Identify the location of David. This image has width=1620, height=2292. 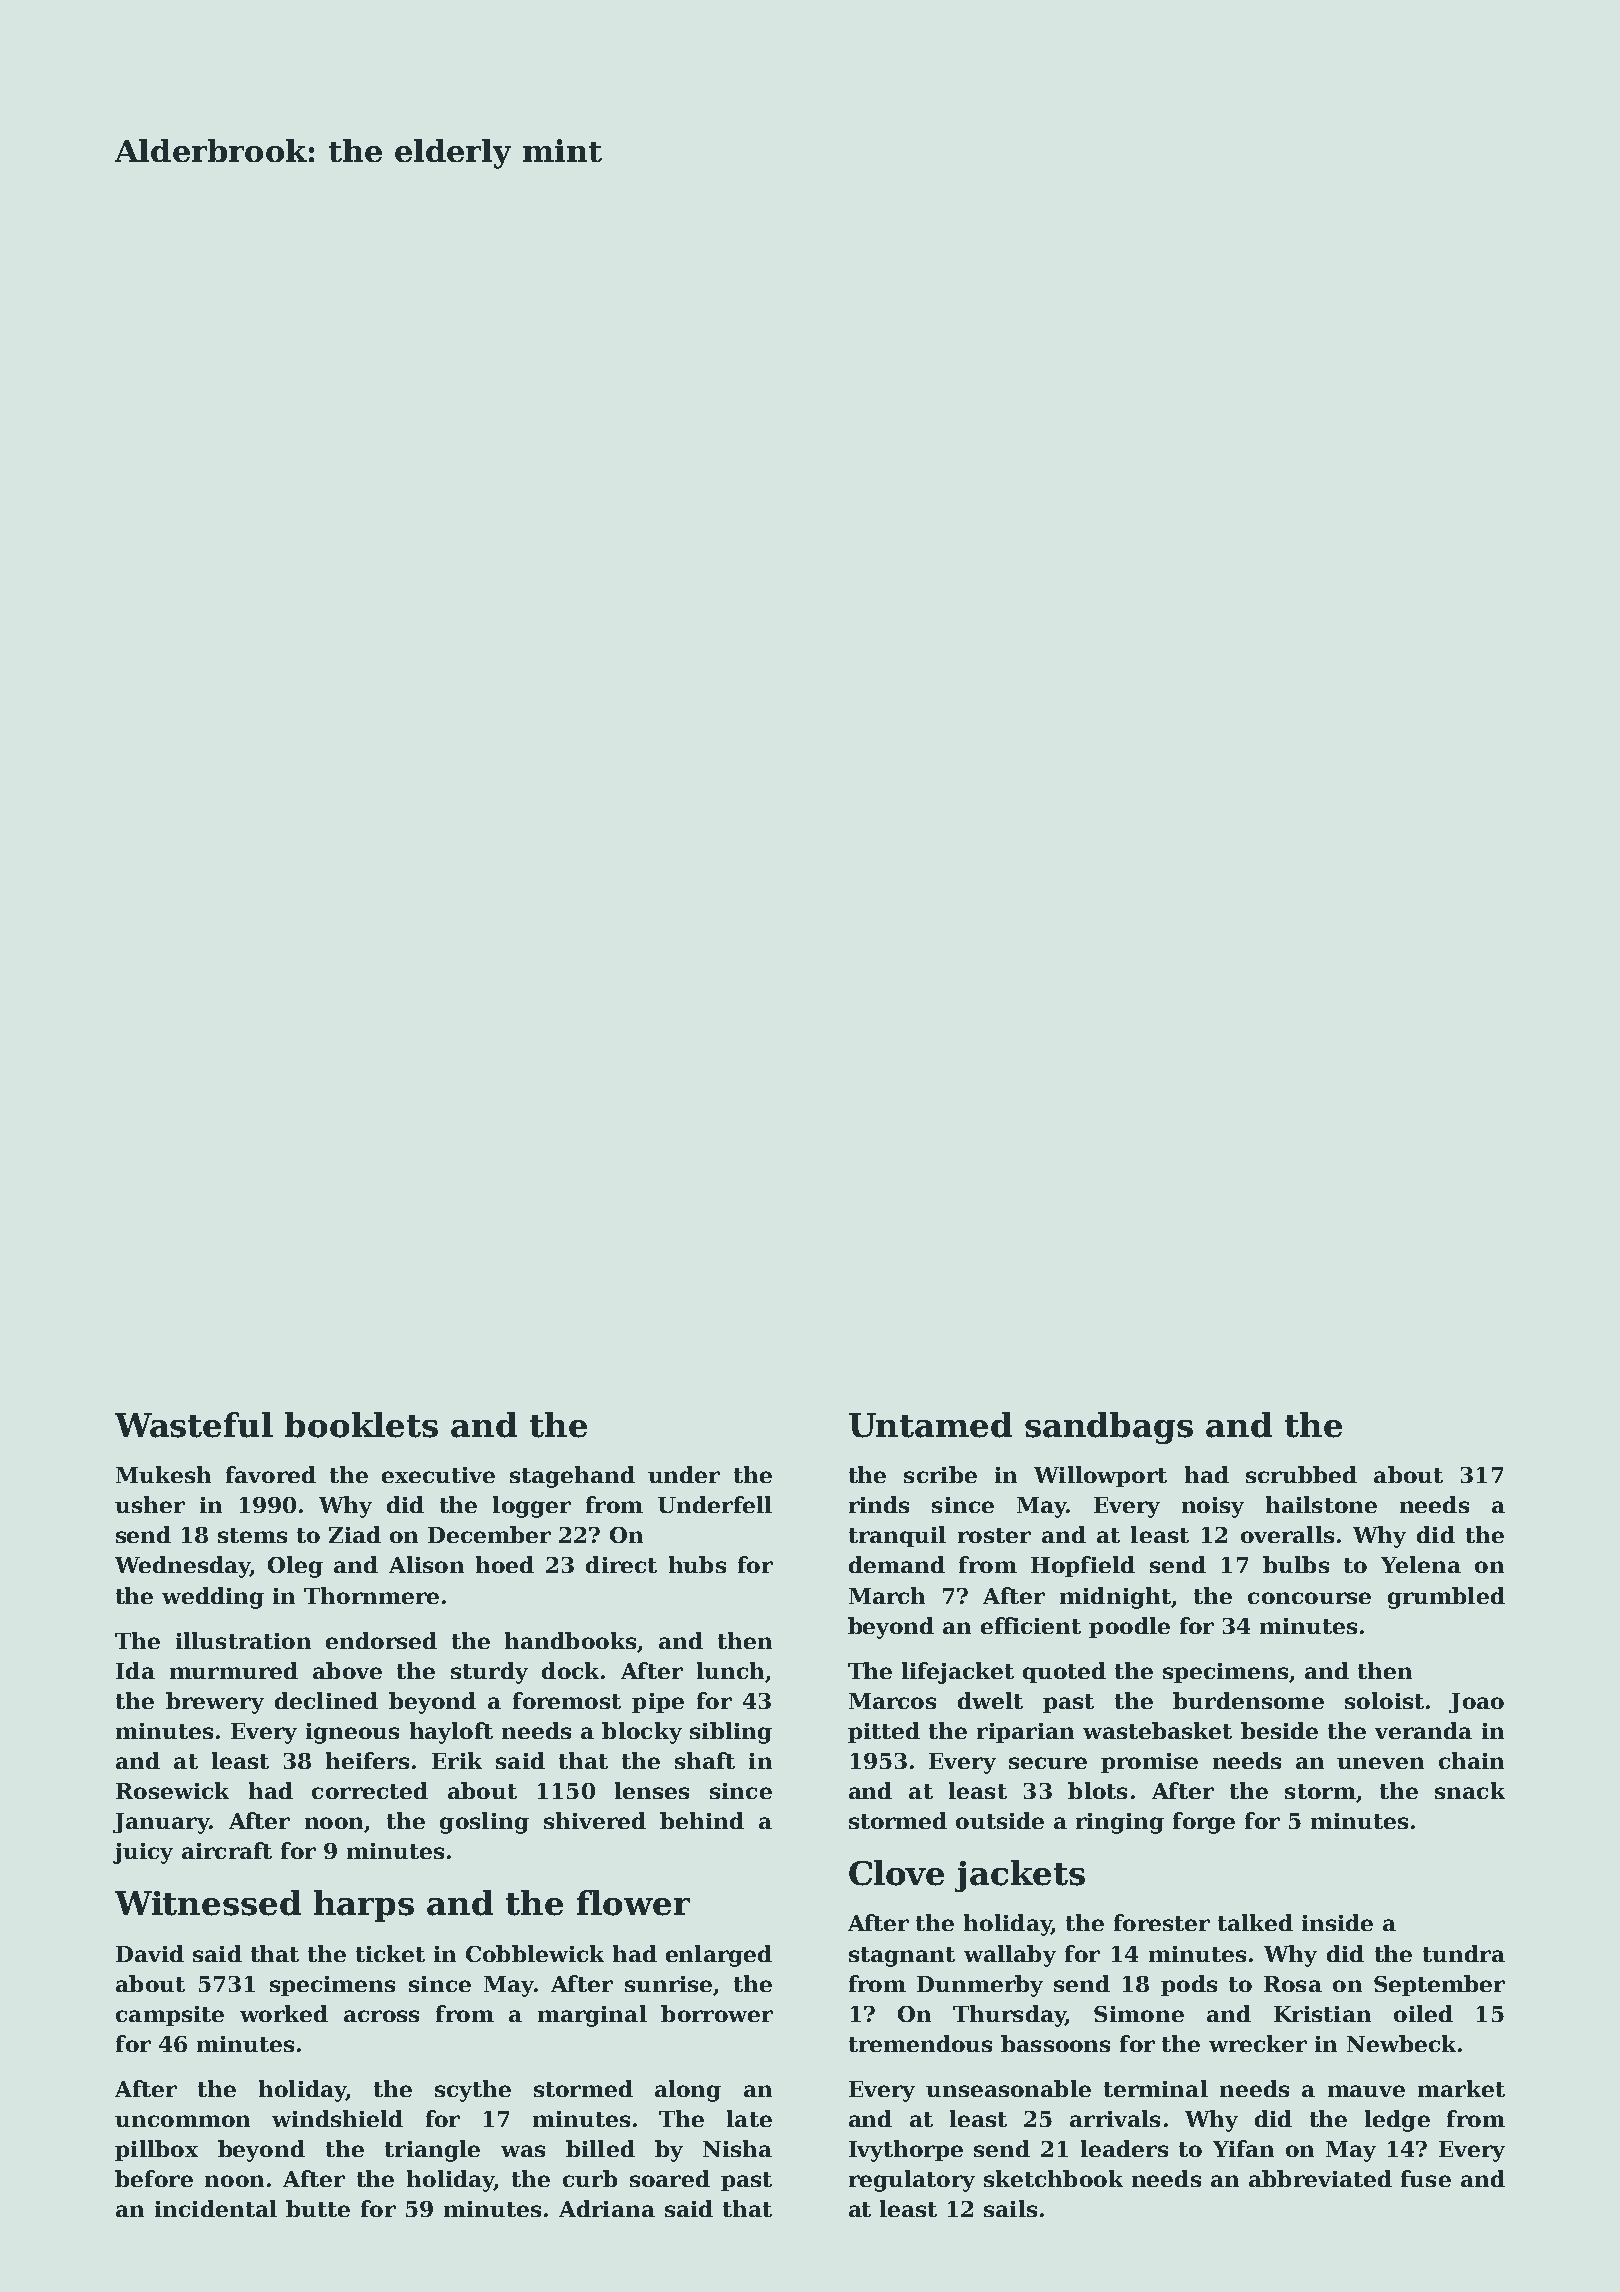
(150, 1953).
